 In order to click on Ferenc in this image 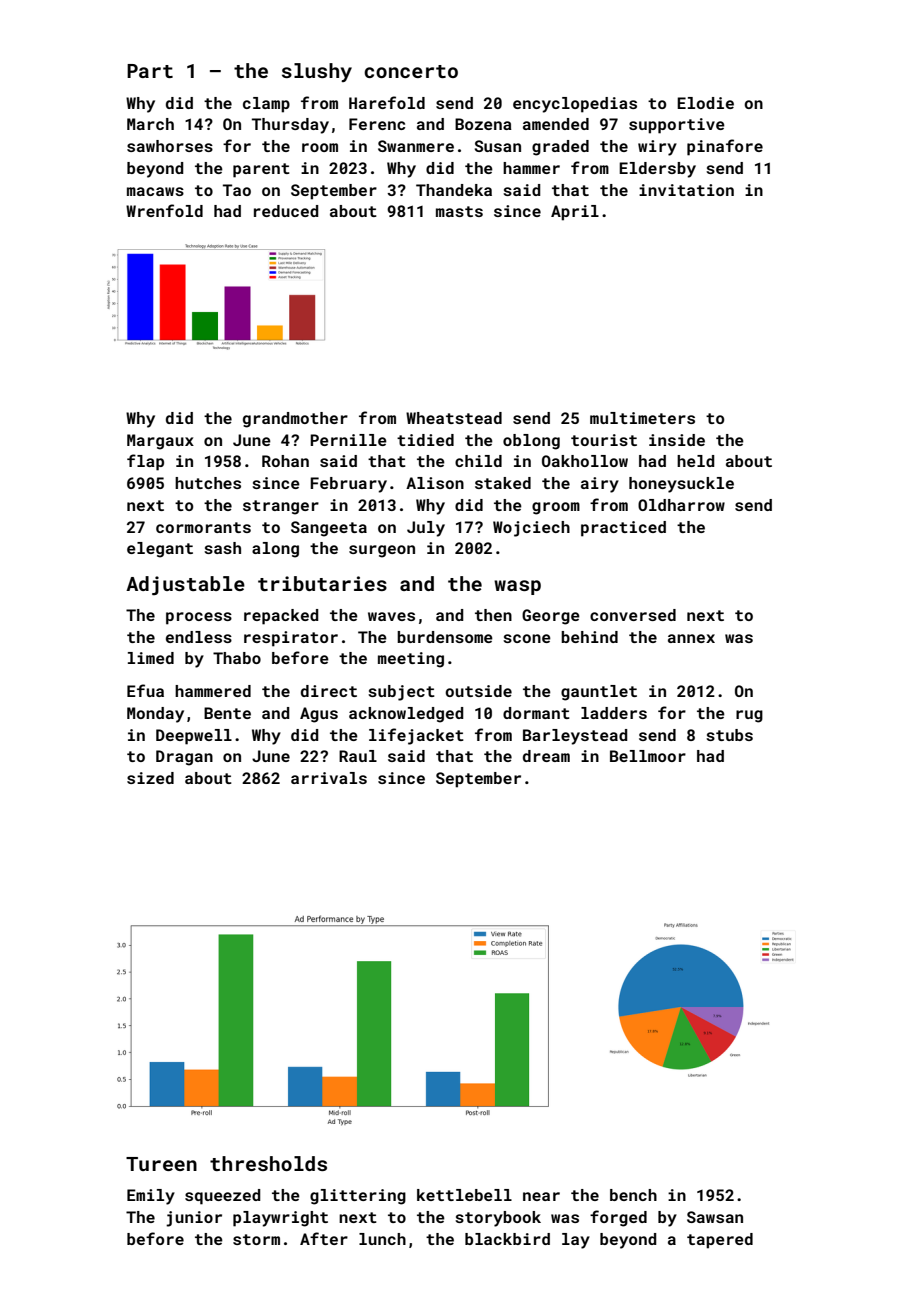, I will do `click(377, 124)`.
